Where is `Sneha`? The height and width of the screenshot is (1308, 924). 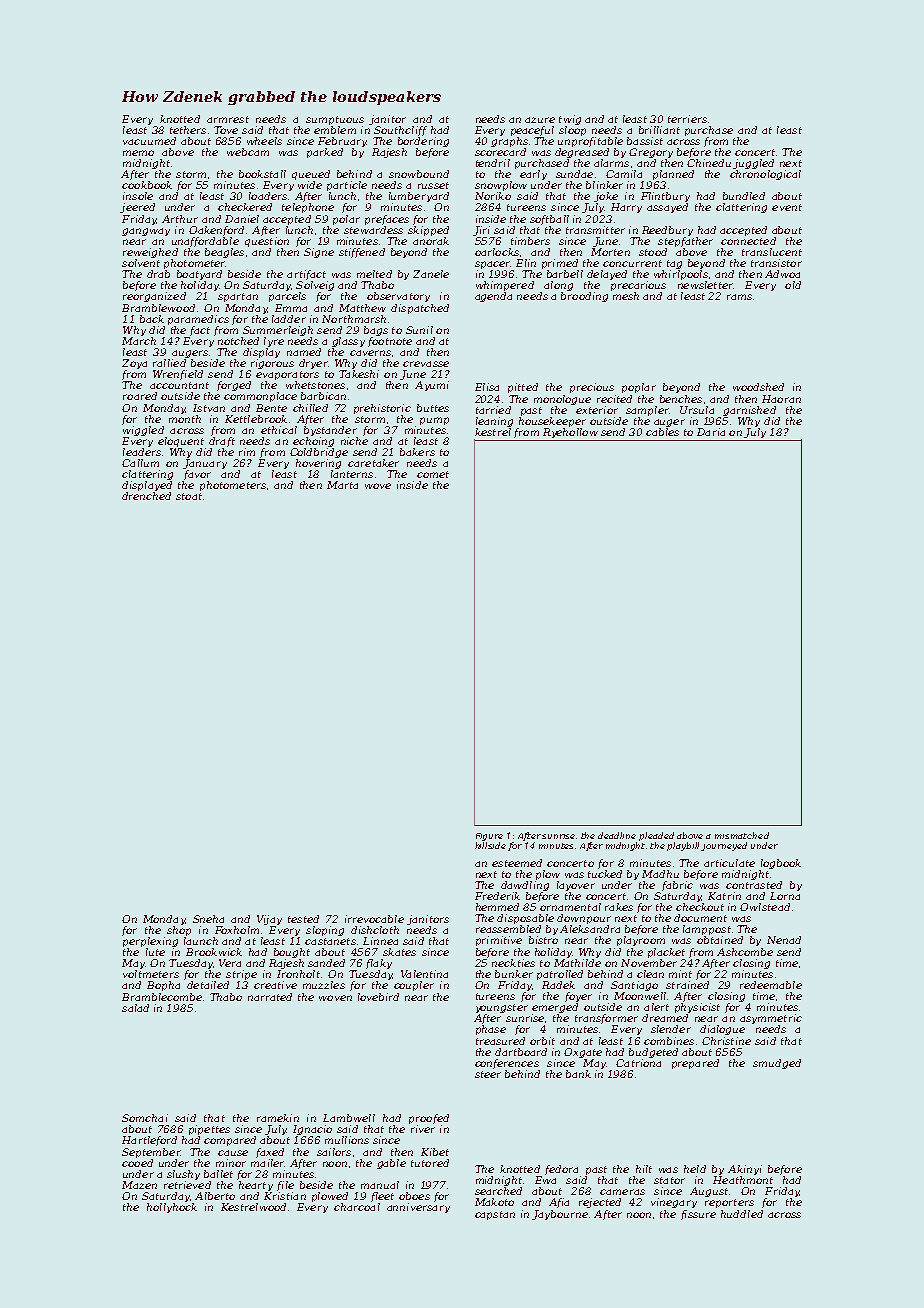
Sneha is located at coordinates (208, 919).
